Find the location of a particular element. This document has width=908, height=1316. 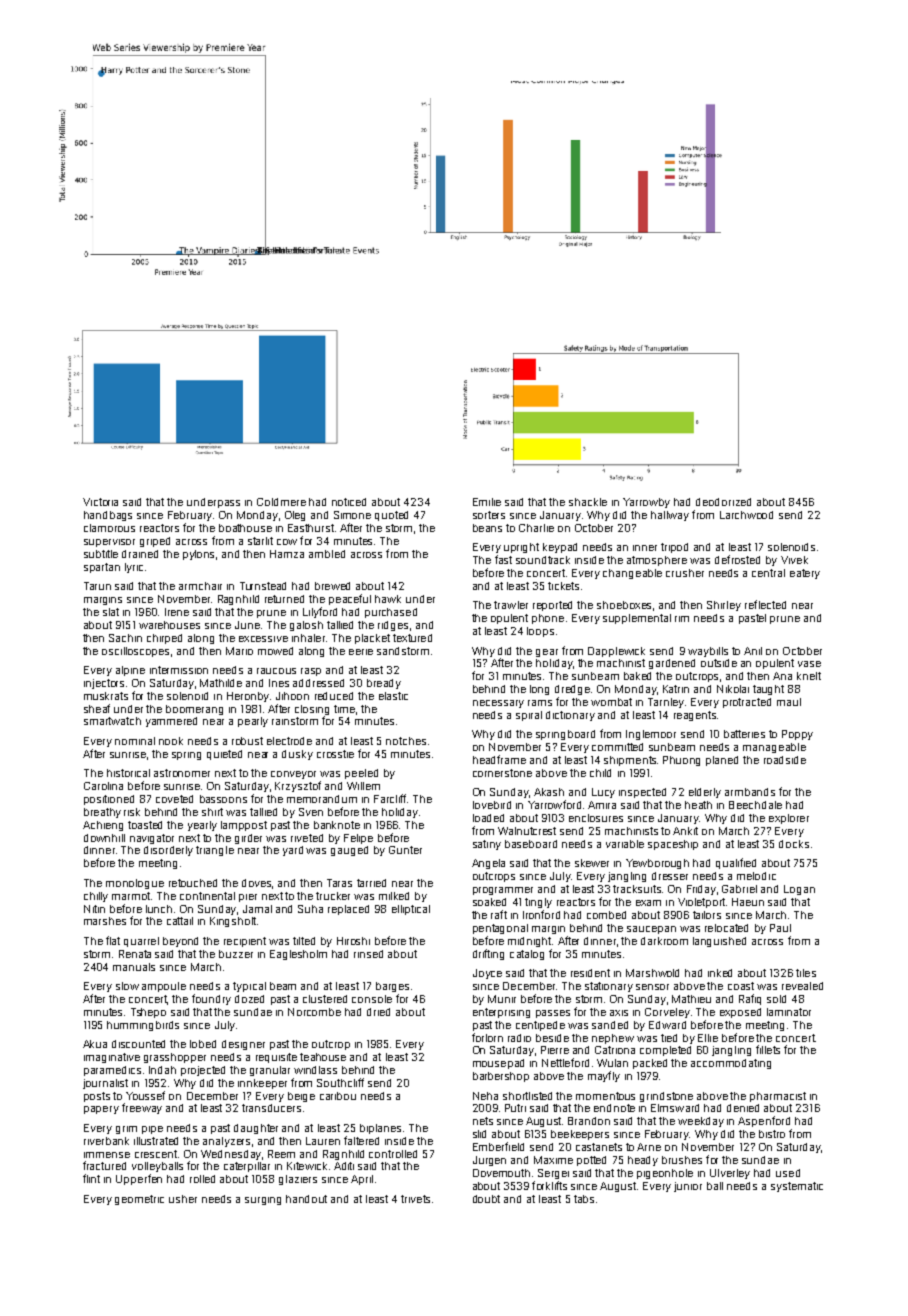

hummingbirds is located at coordinates (143, 1026).
